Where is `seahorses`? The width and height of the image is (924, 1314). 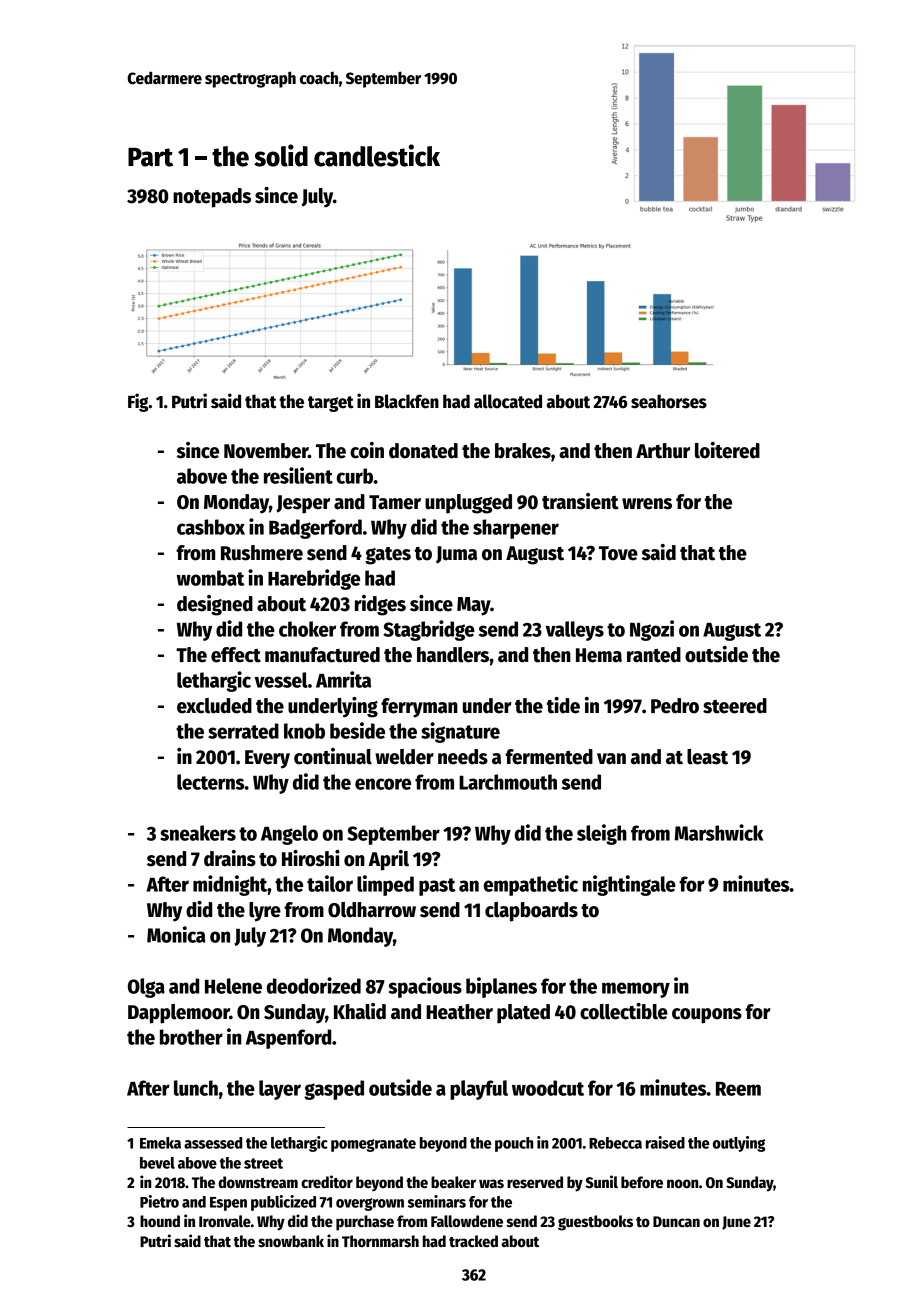 seahorses is located at coordinates (669, 401).
